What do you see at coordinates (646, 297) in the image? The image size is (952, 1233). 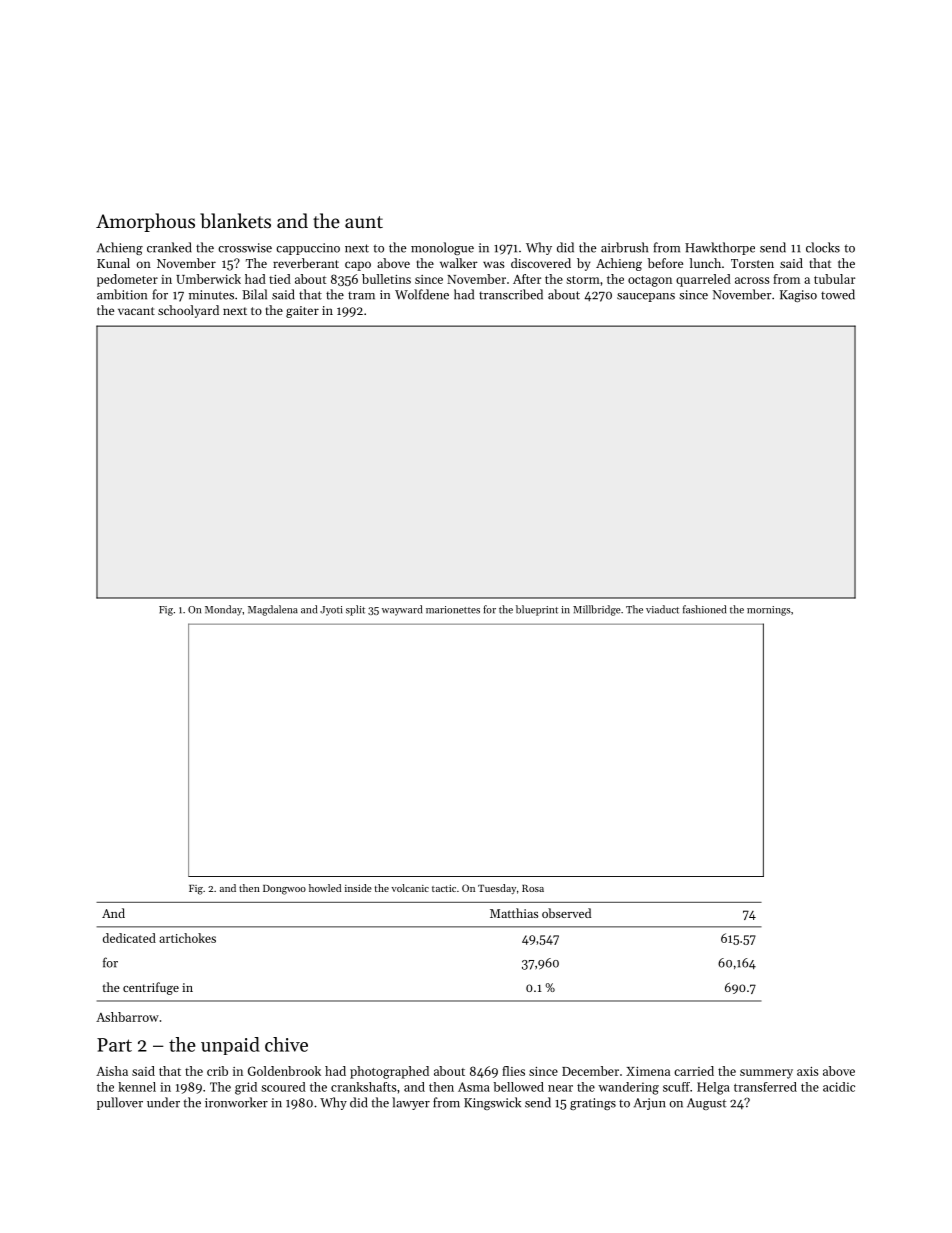 I see `saucepans` at bounding box center [646, 297].
